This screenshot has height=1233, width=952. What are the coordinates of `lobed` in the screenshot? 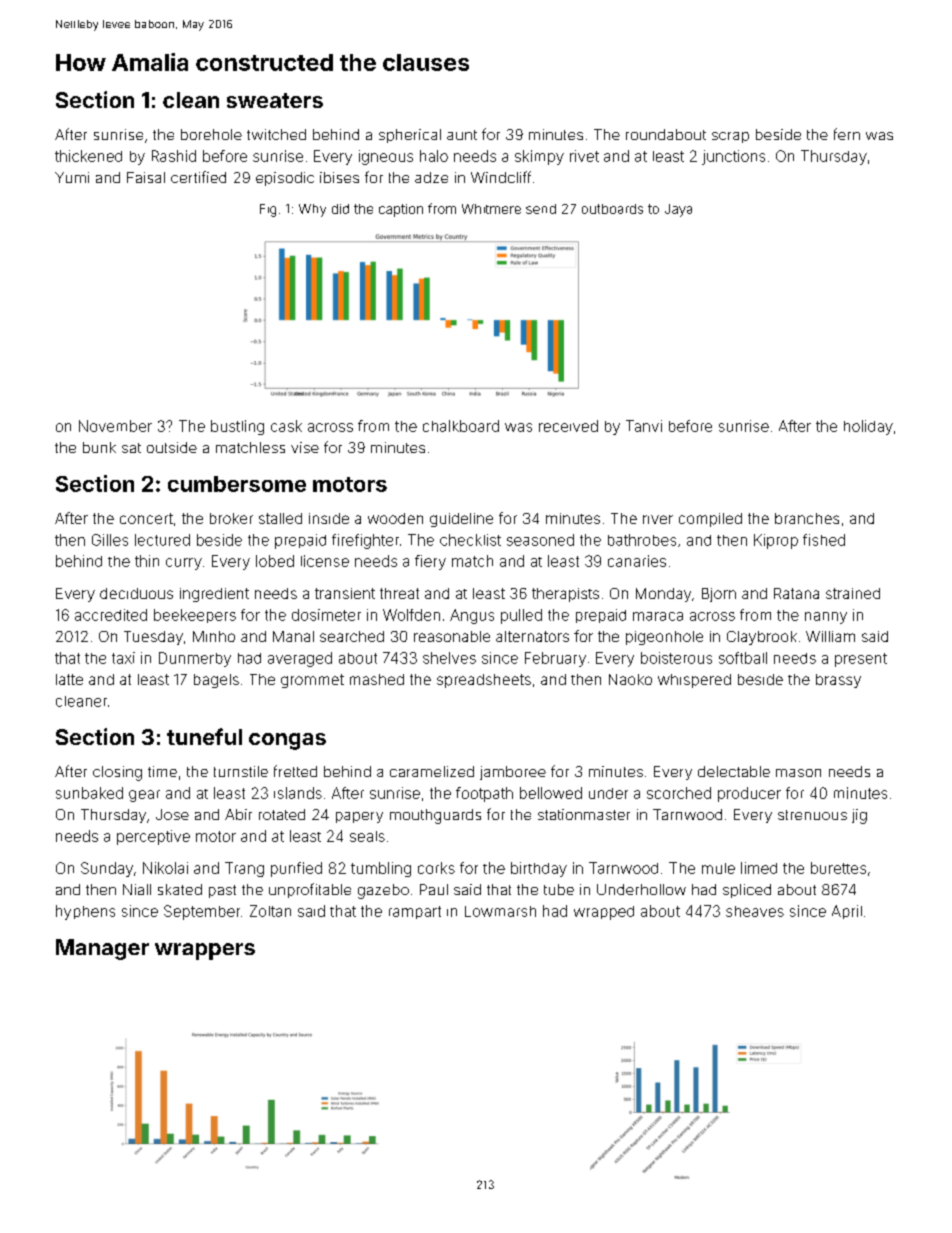 It's located at (275, 561).
